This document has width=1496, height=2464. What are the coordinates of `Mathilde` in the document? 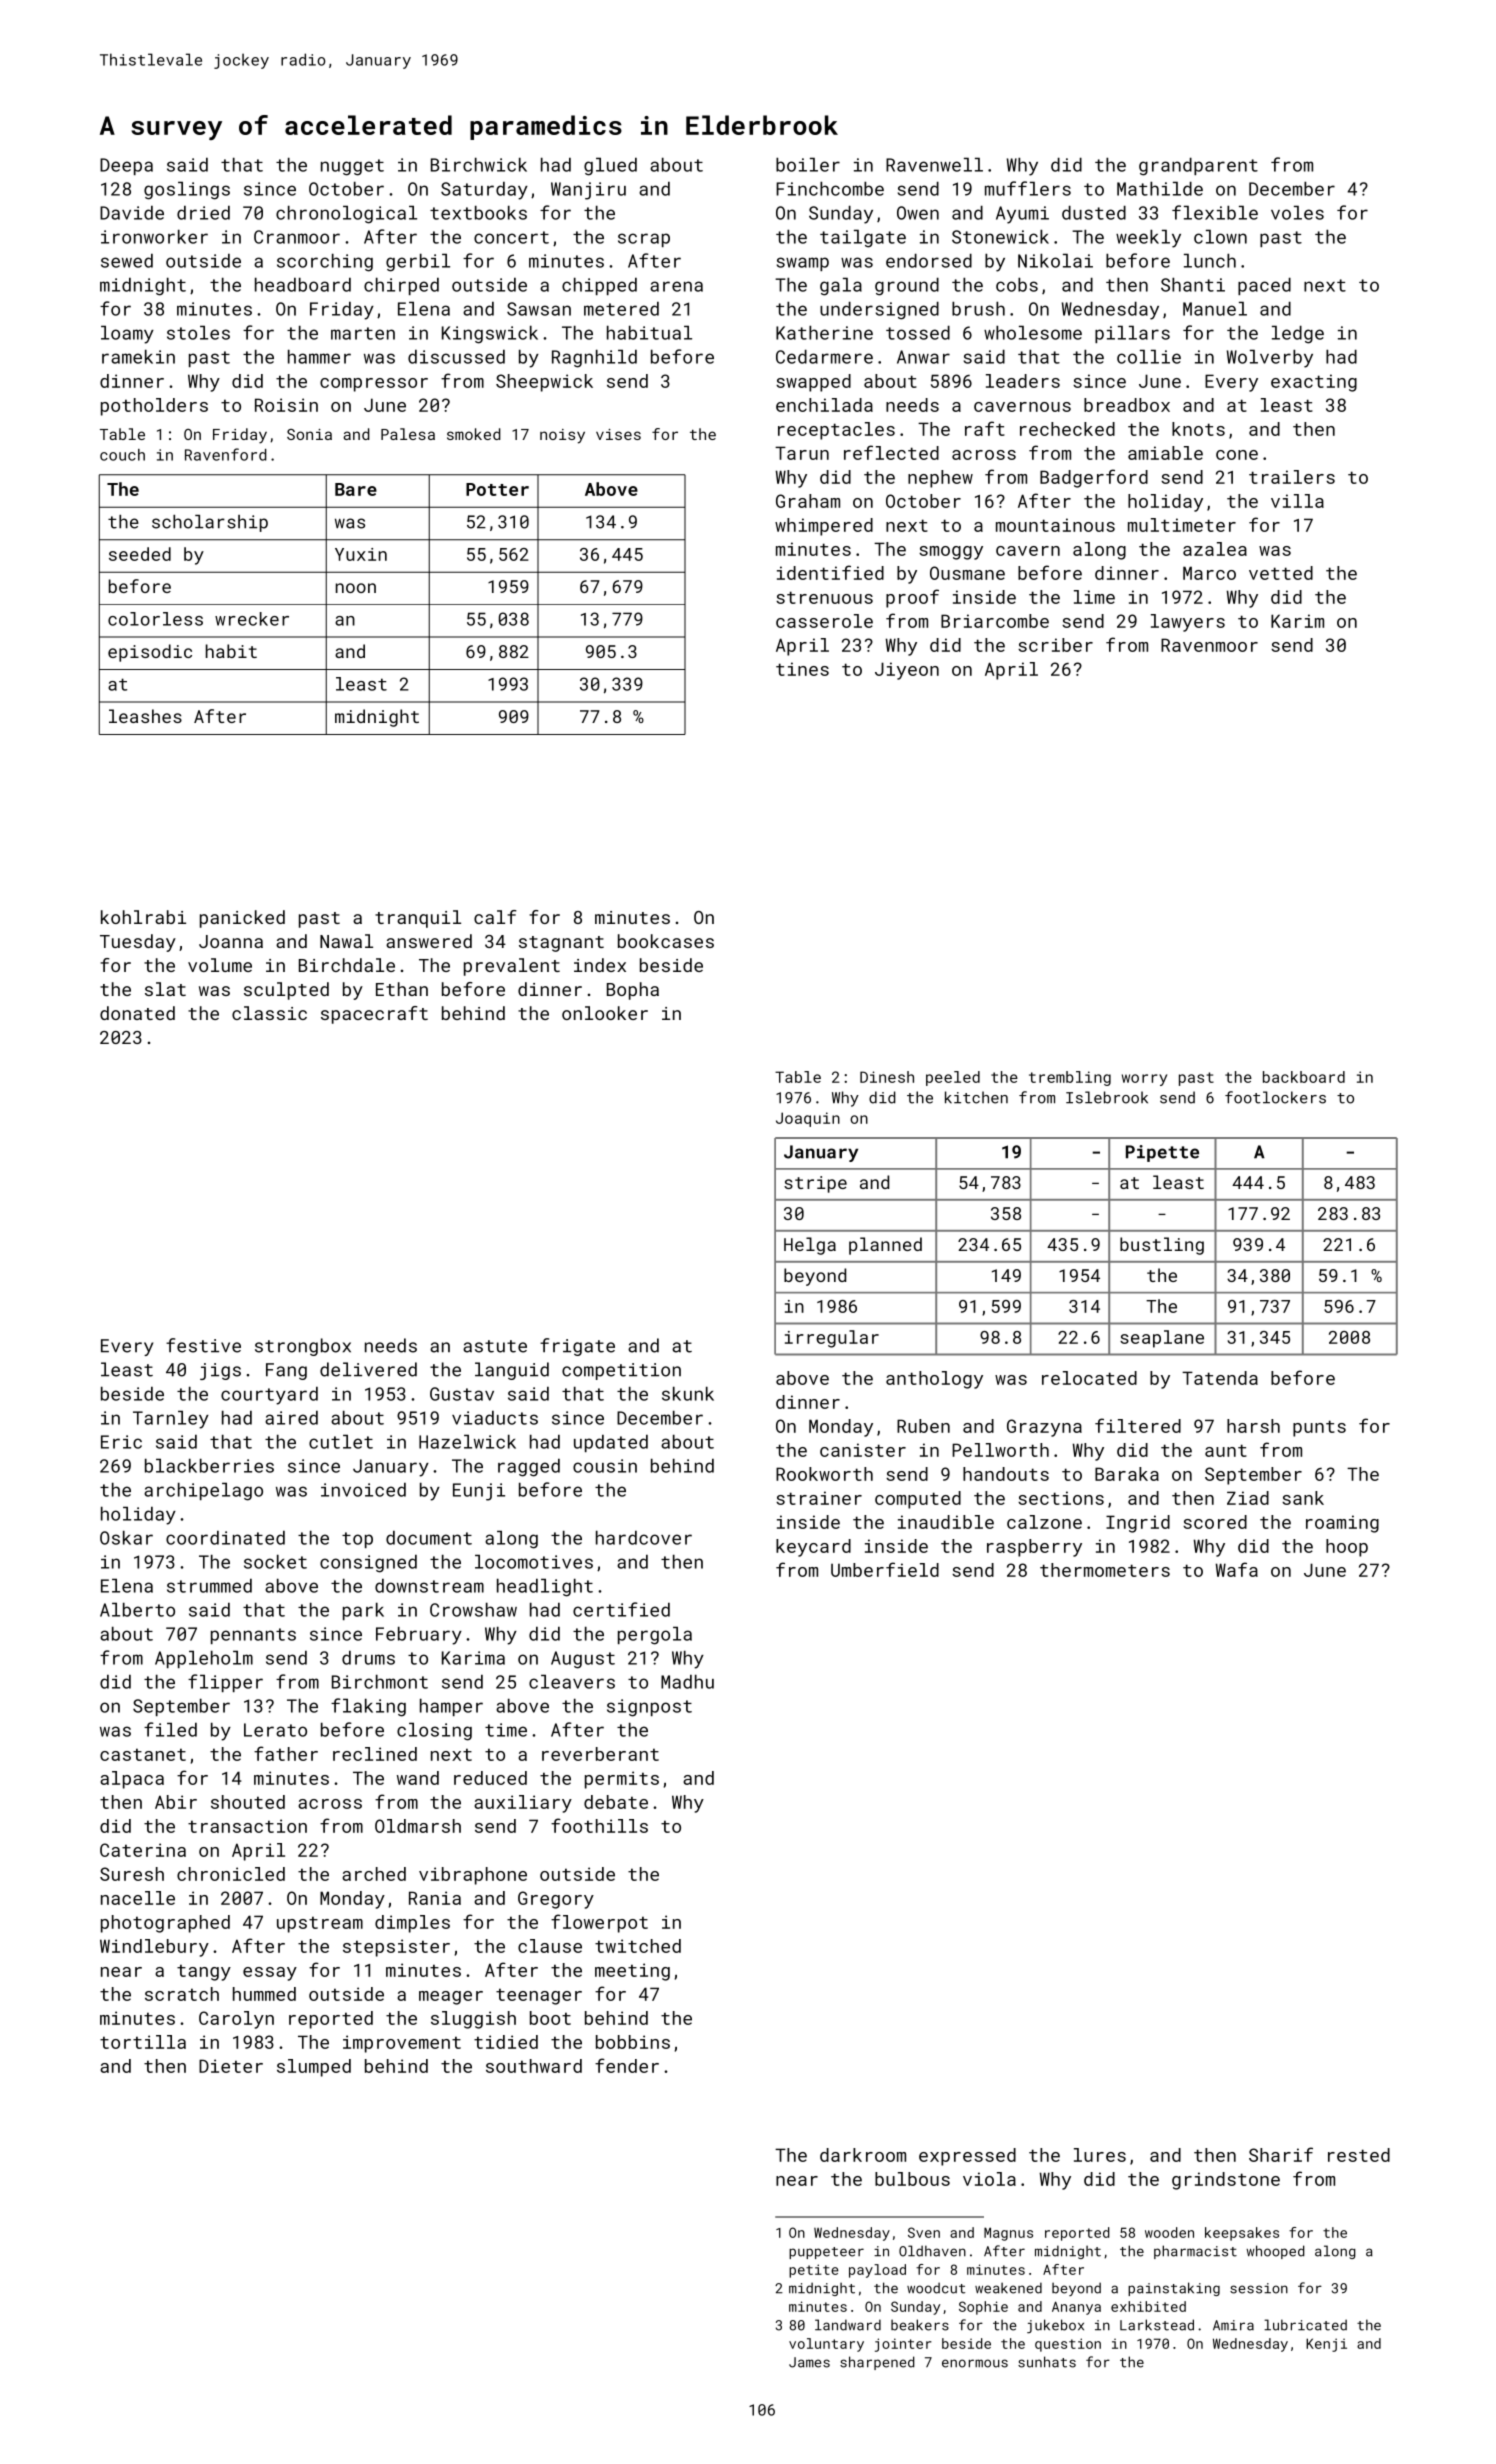 It's located at (1160, 188).
